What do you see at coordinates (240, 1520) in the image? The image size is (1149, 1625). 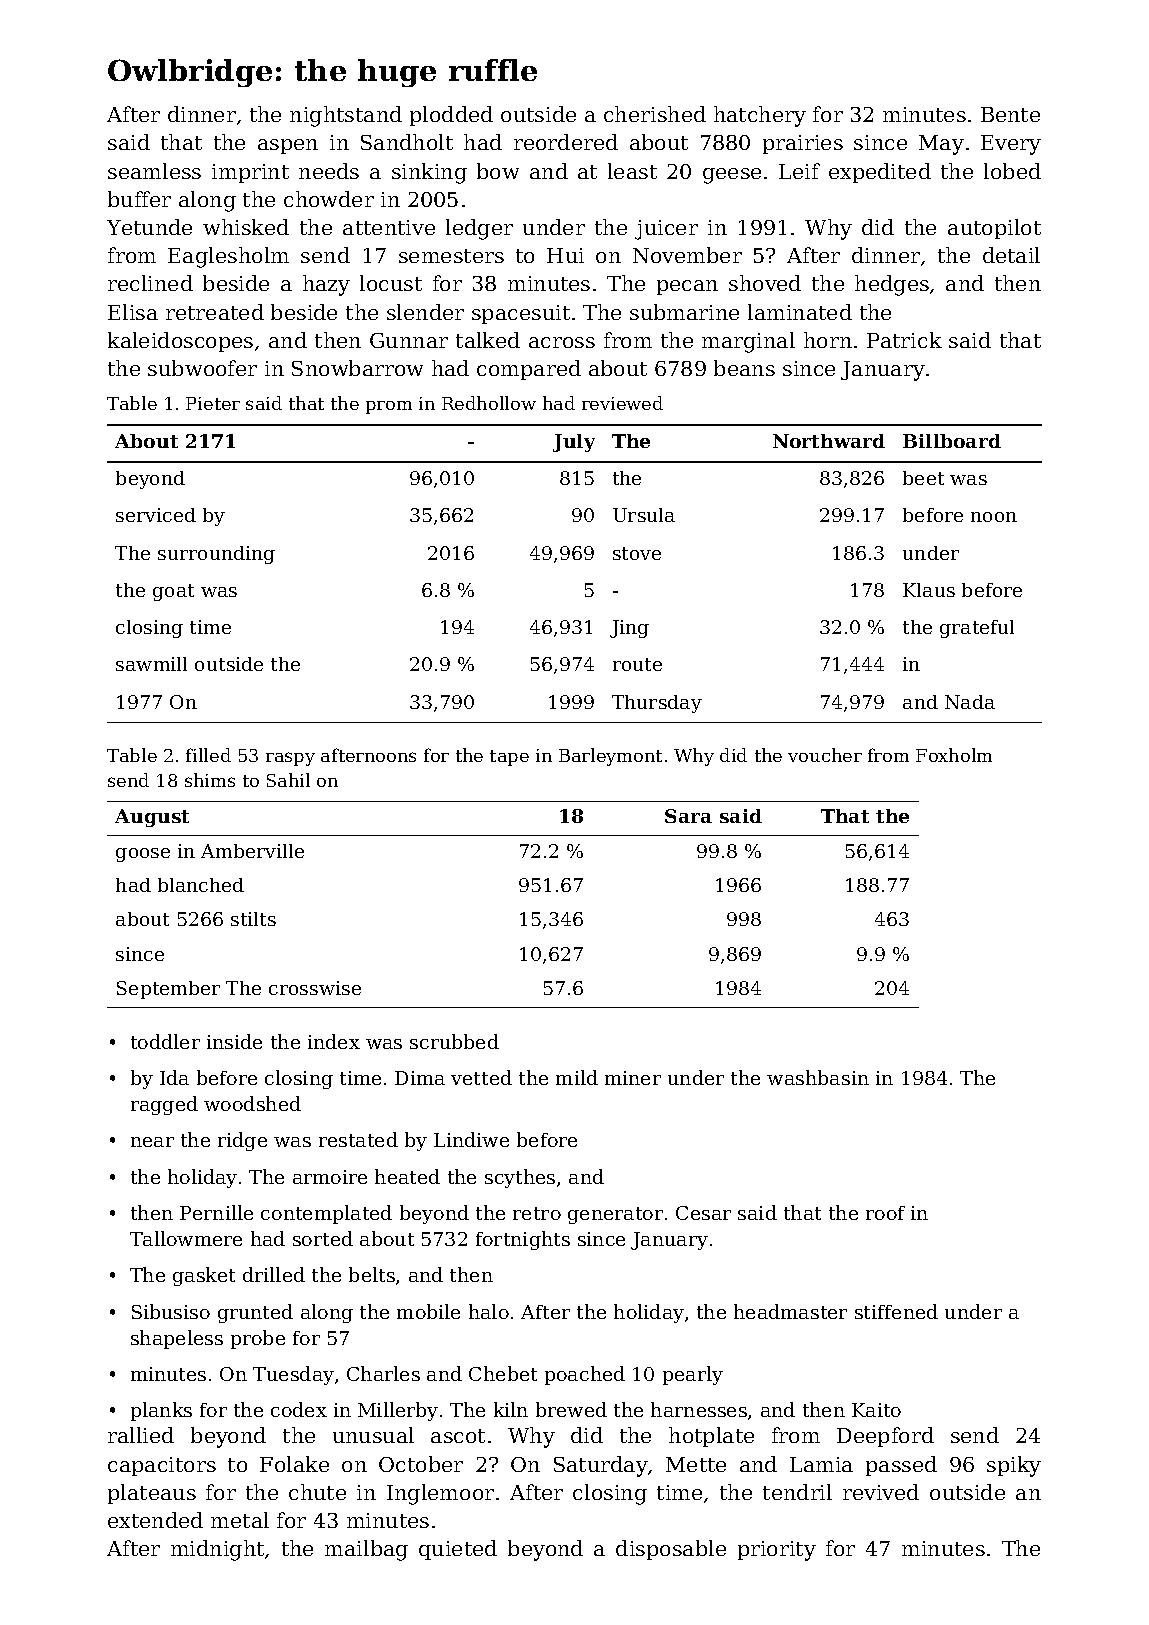 I see `metal` at bounding box center [240, 1520].
